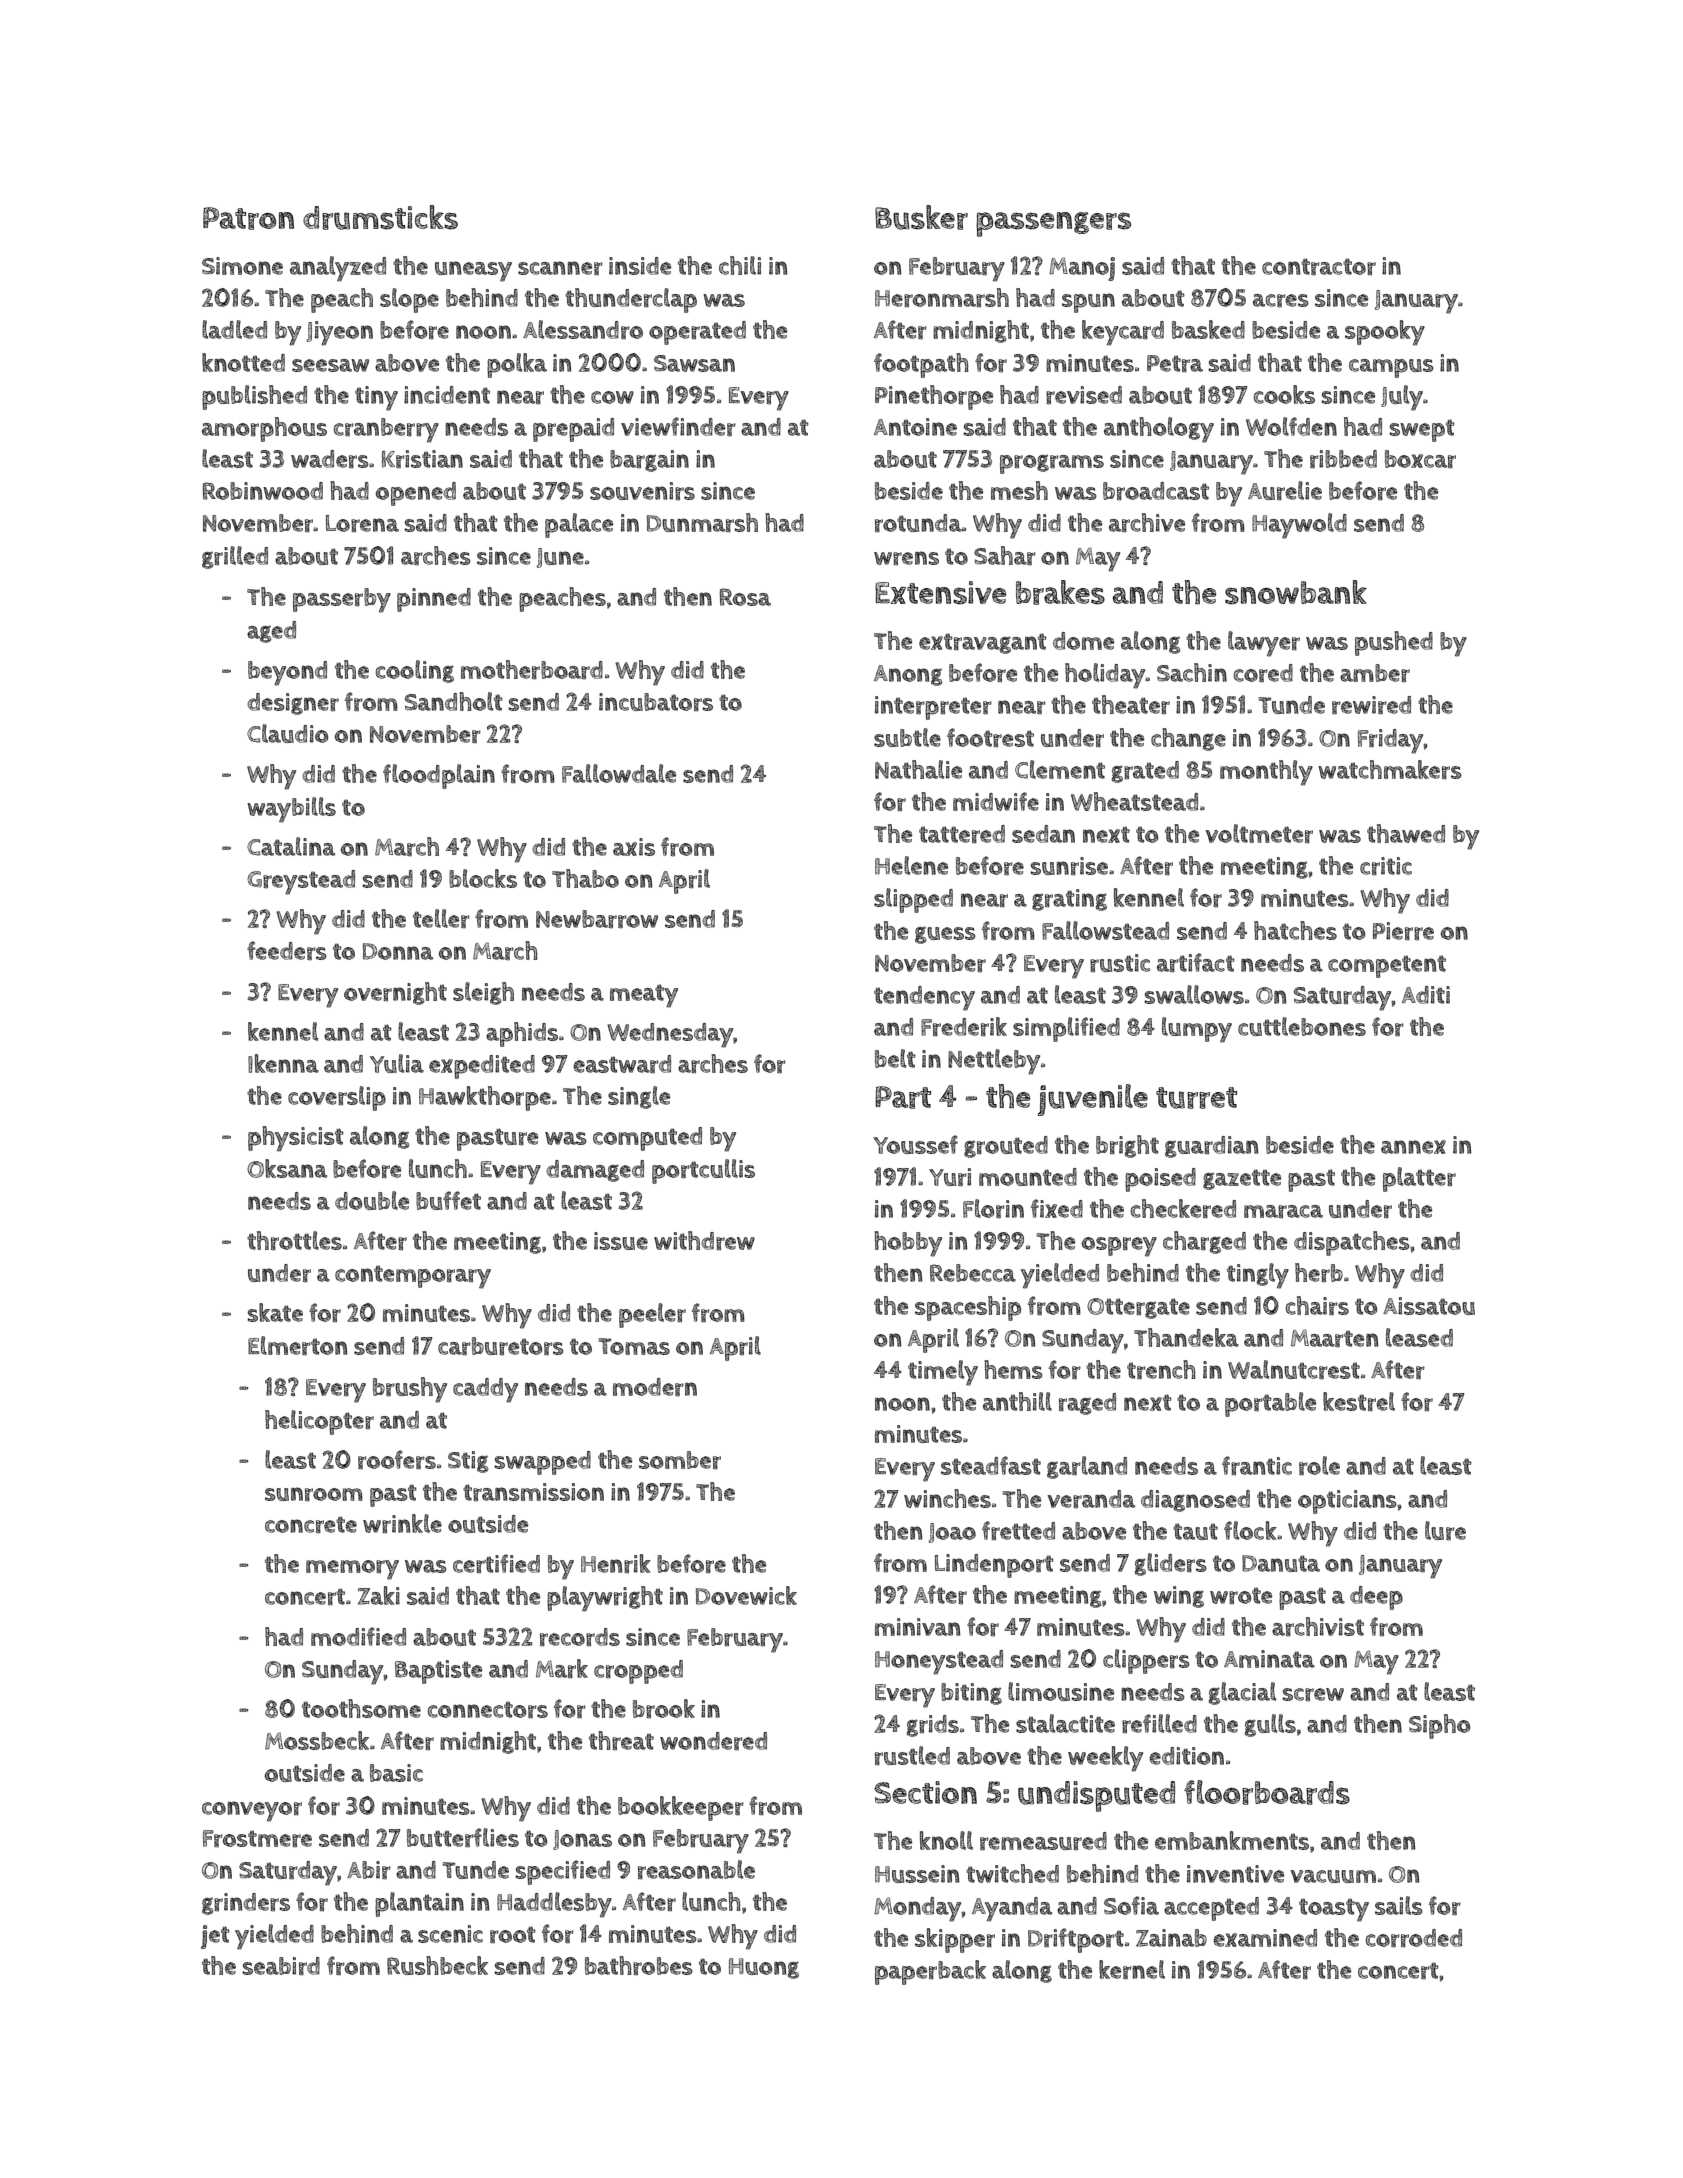 Image resolution: width=1683 pixels, height=2178 pixels. What do you see at coordinates (1439, 1726) in the image?
I see `Sipho` at bounding box center [1439, 1726].
